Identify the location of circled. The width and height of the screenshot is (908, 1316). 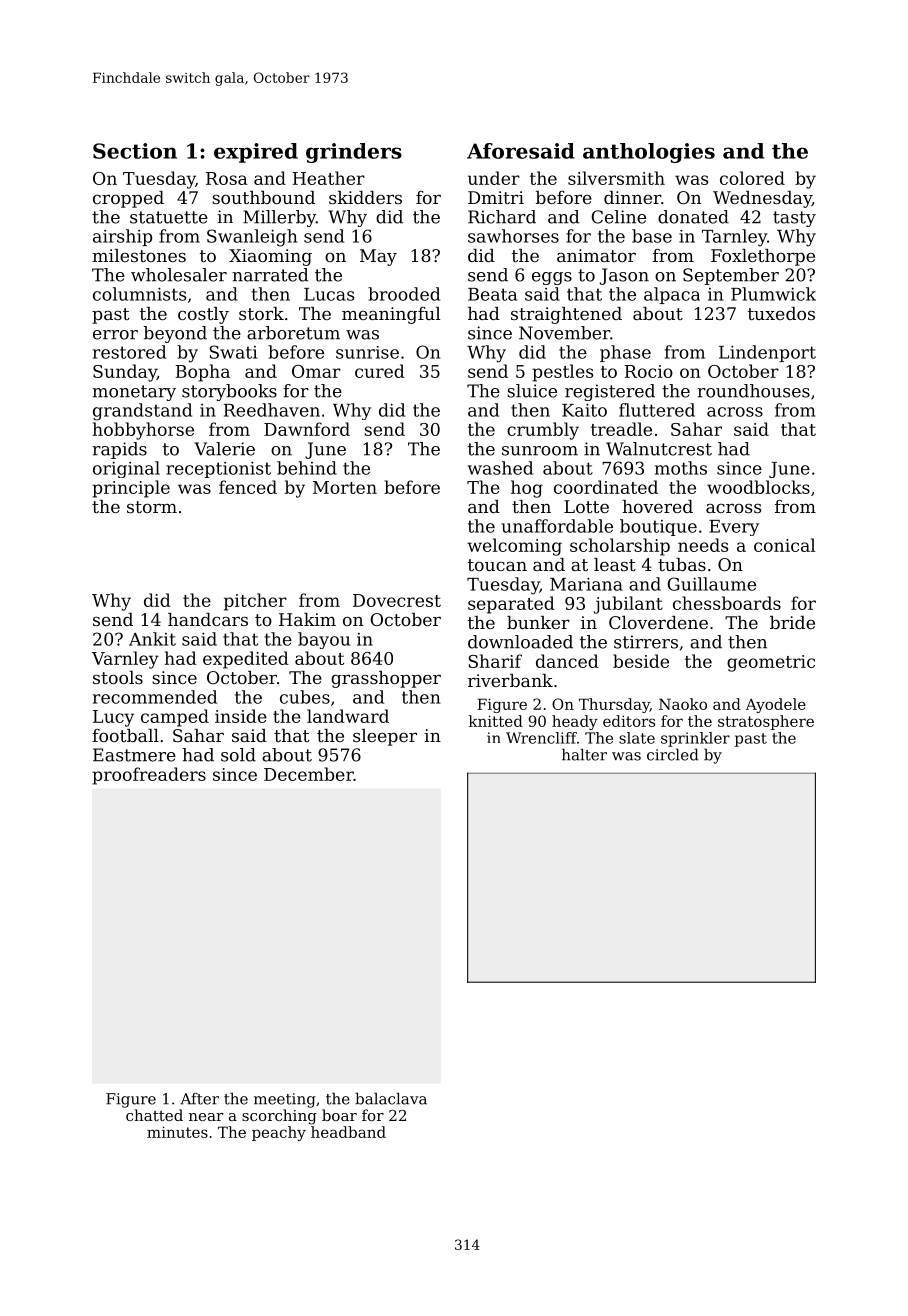
(673, 754).
